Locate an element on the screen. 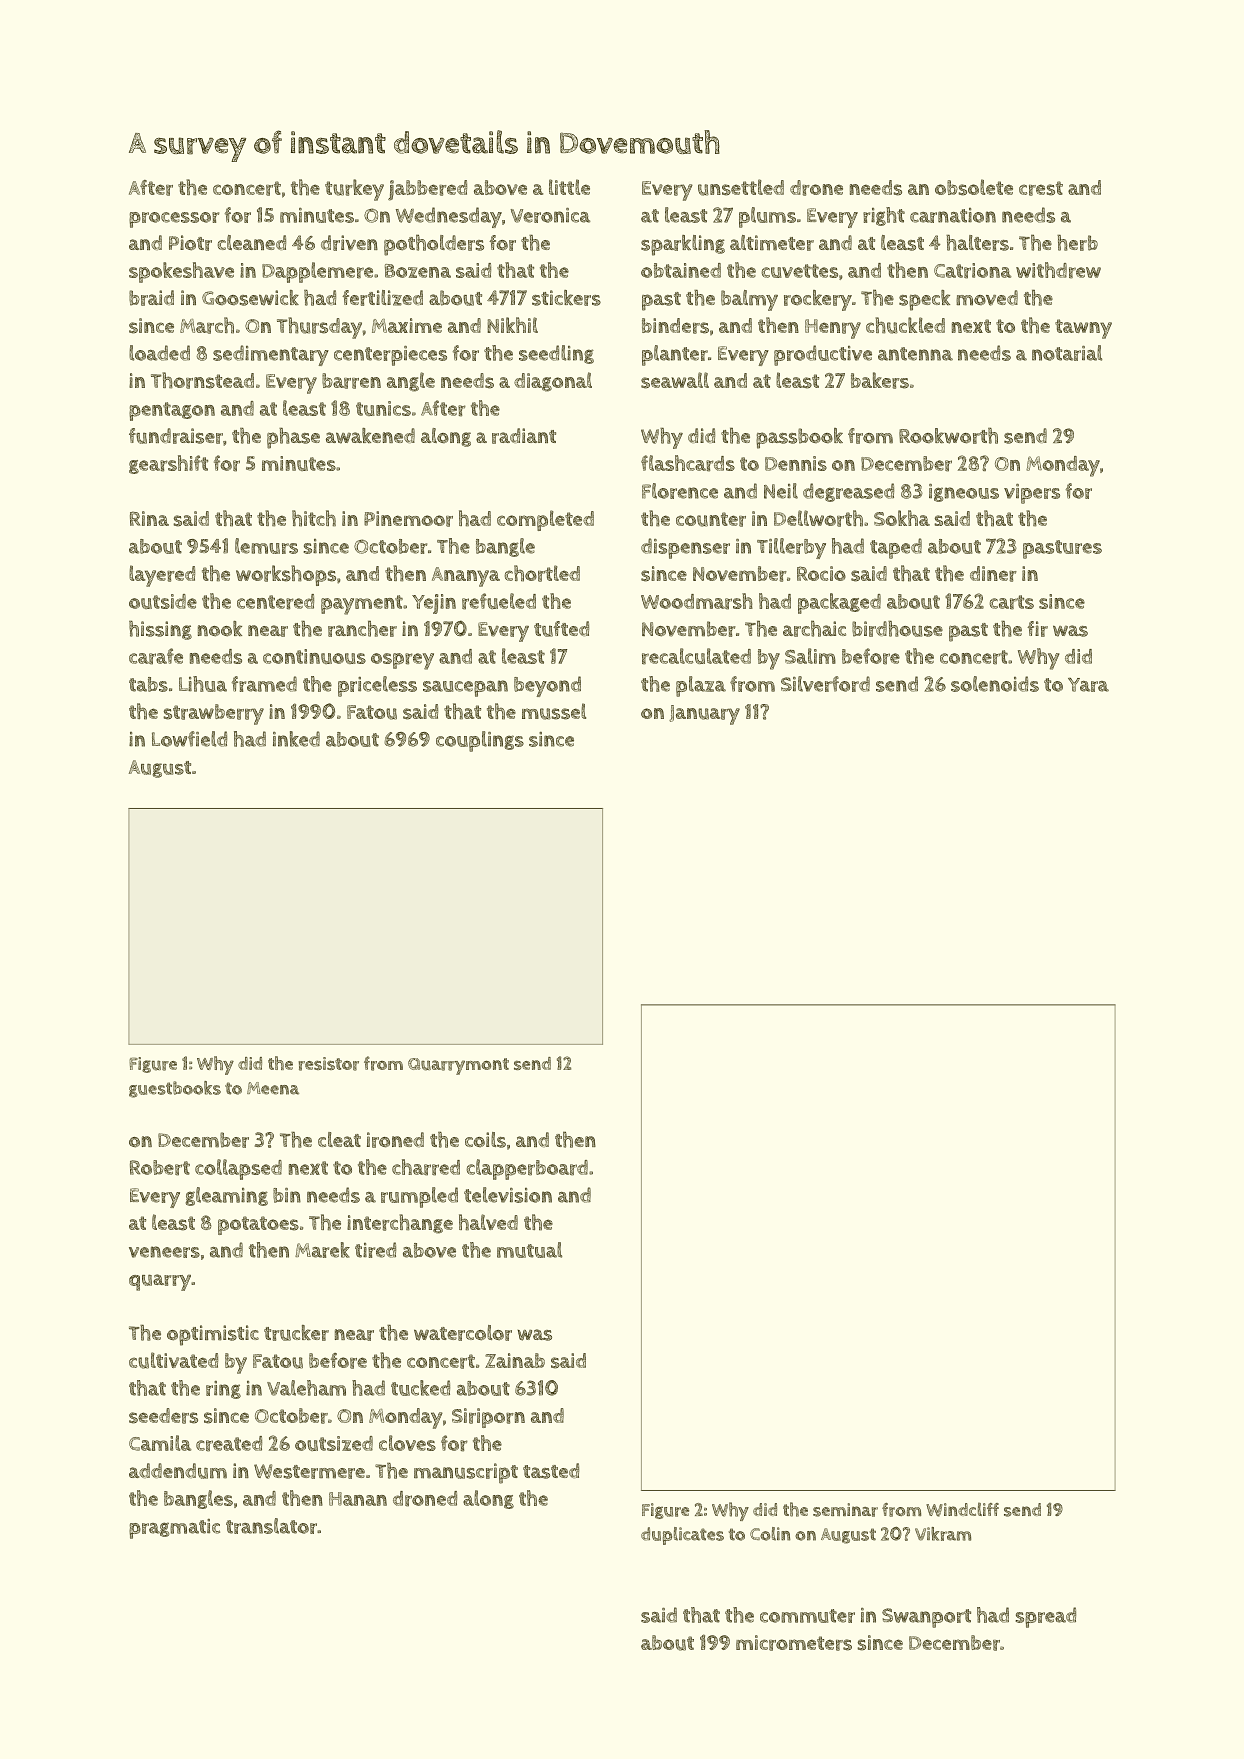 This screenshot has height=1759, width=1244. Windcliff is located at coordinates (962, 1509).
